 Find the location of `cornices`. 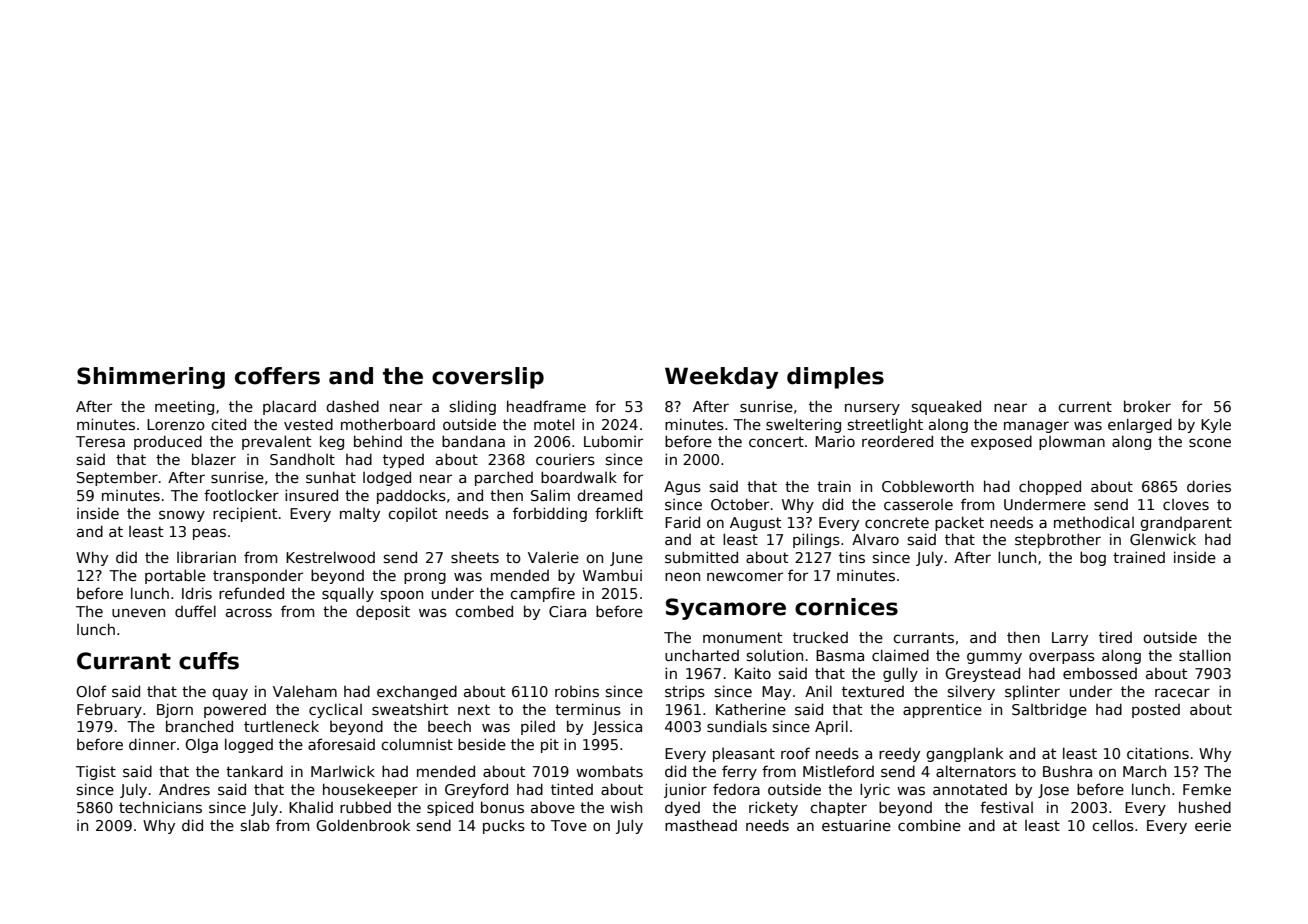

cornices is located at coordinates (846, 607).
